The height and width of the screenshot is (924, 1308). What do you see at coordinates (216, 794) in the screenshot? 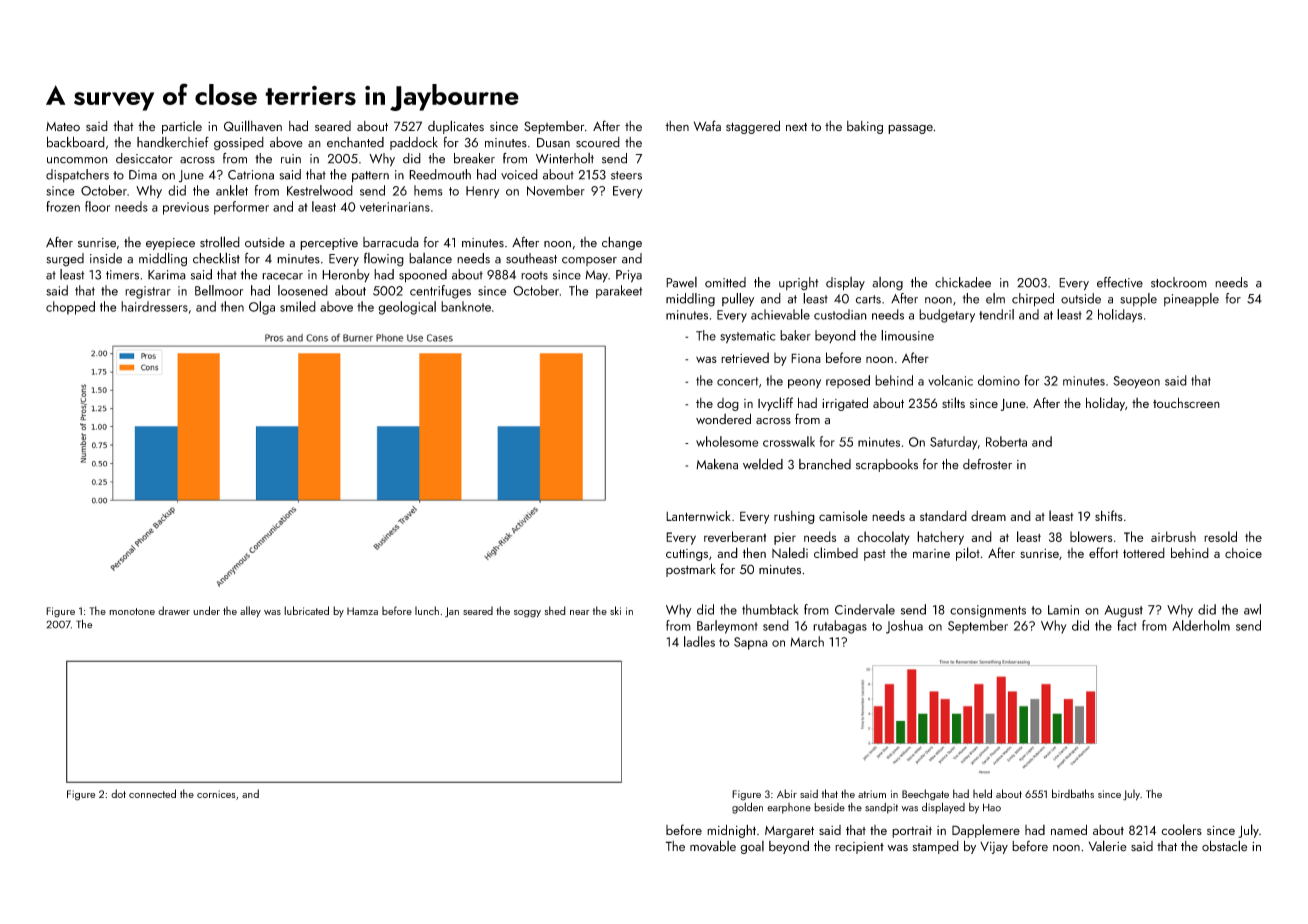
I see `cornices` at bounding box center [216, 794].
